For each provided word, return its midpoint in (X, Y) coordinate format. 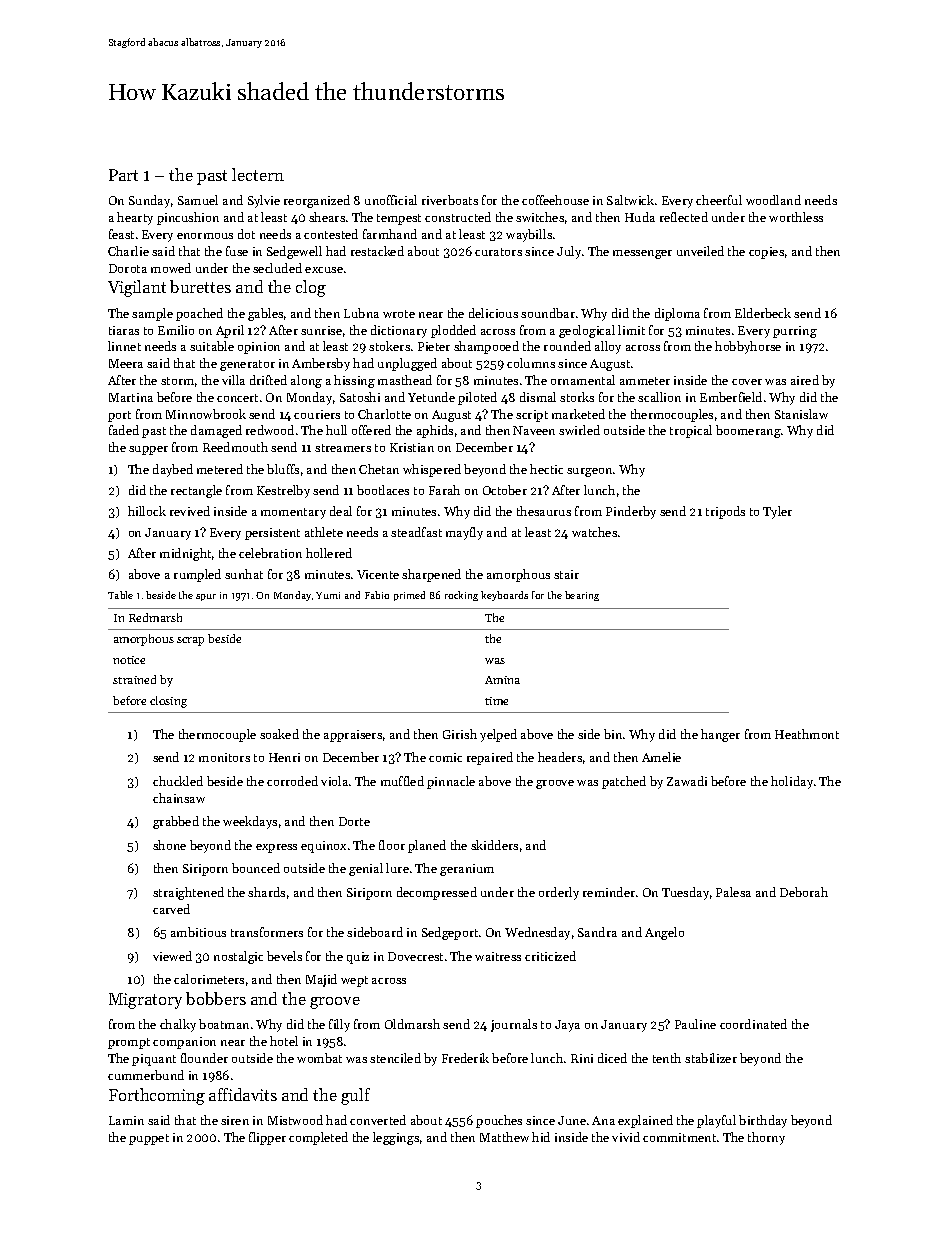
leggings (396, 1138)
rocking (461, 596)
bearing (582, 596)
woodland (773, 200)
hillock (147, 511)
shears (327, 217)
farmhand (390, 234)
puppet (149, 1139)
